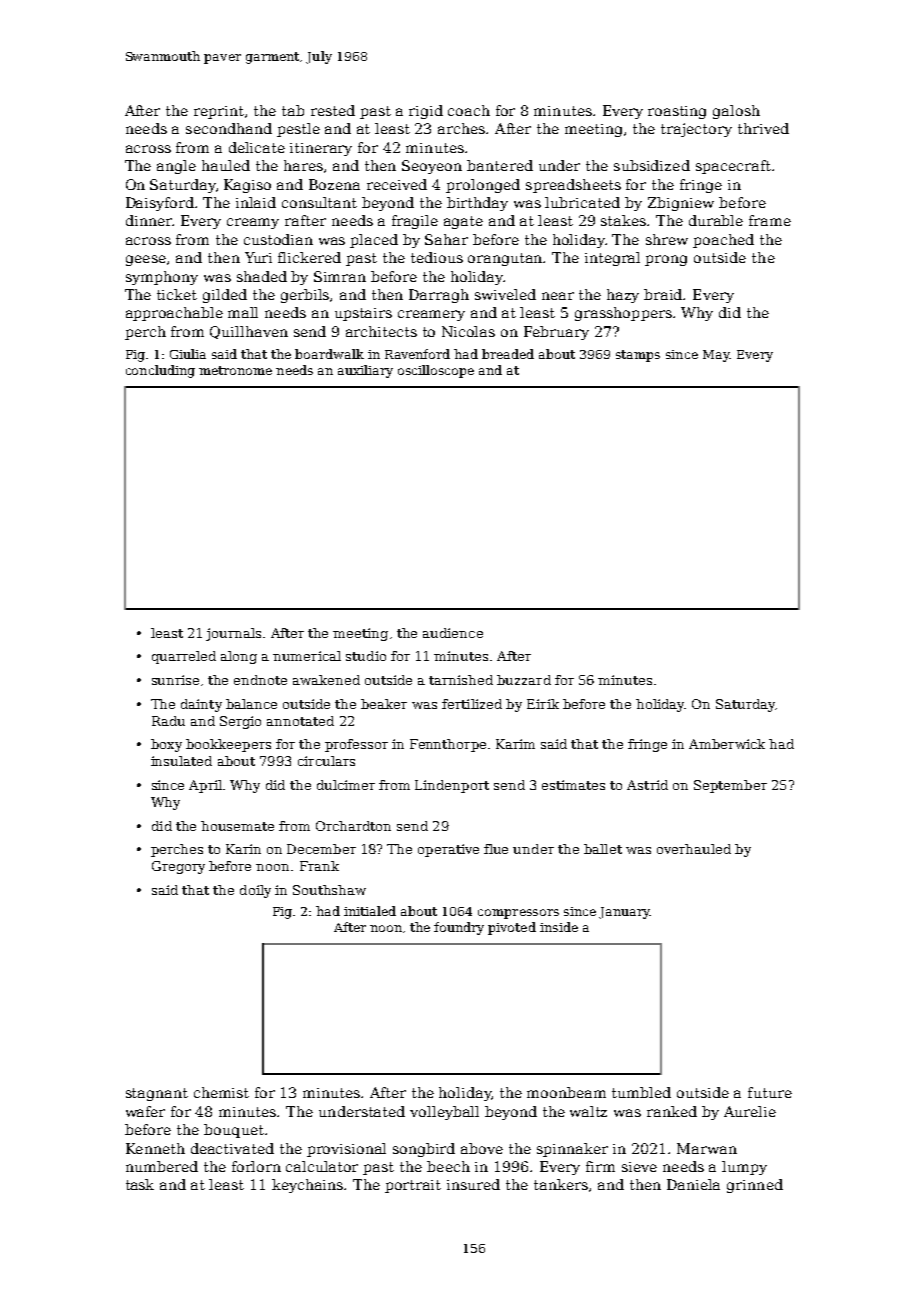 The height and width of the screenshot is (1314, 924). What do you see at coordinates (415, 222) in the screenshot?
I see `fragile` at bounding box center [415, 222].
